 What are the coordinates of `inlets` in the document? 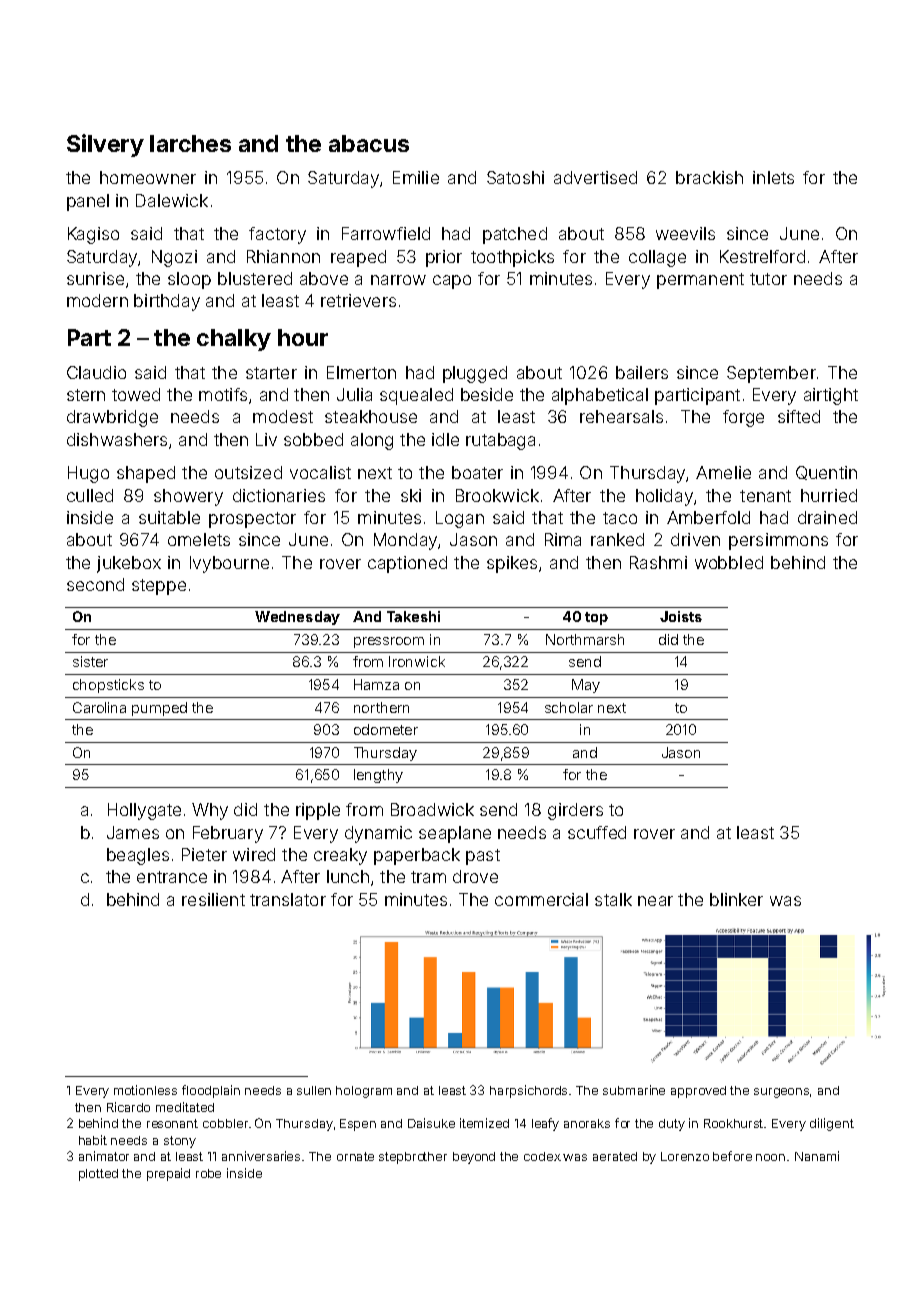 It's located at (773, 177).
